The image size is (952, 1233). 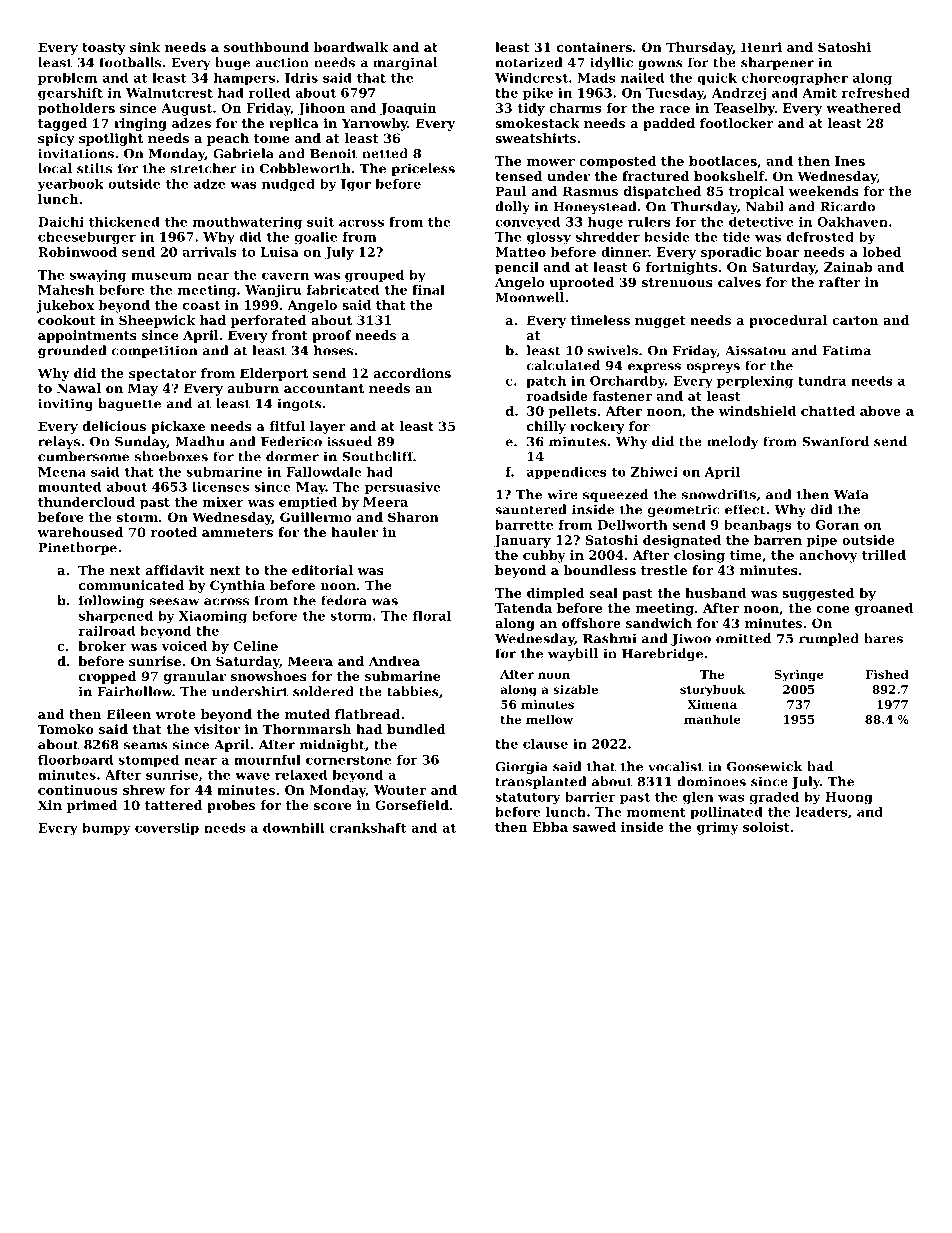 What do you see at coordinates (755, 382) in the screenshot?
I see `perplexing` at bounding box center [755, 382].
